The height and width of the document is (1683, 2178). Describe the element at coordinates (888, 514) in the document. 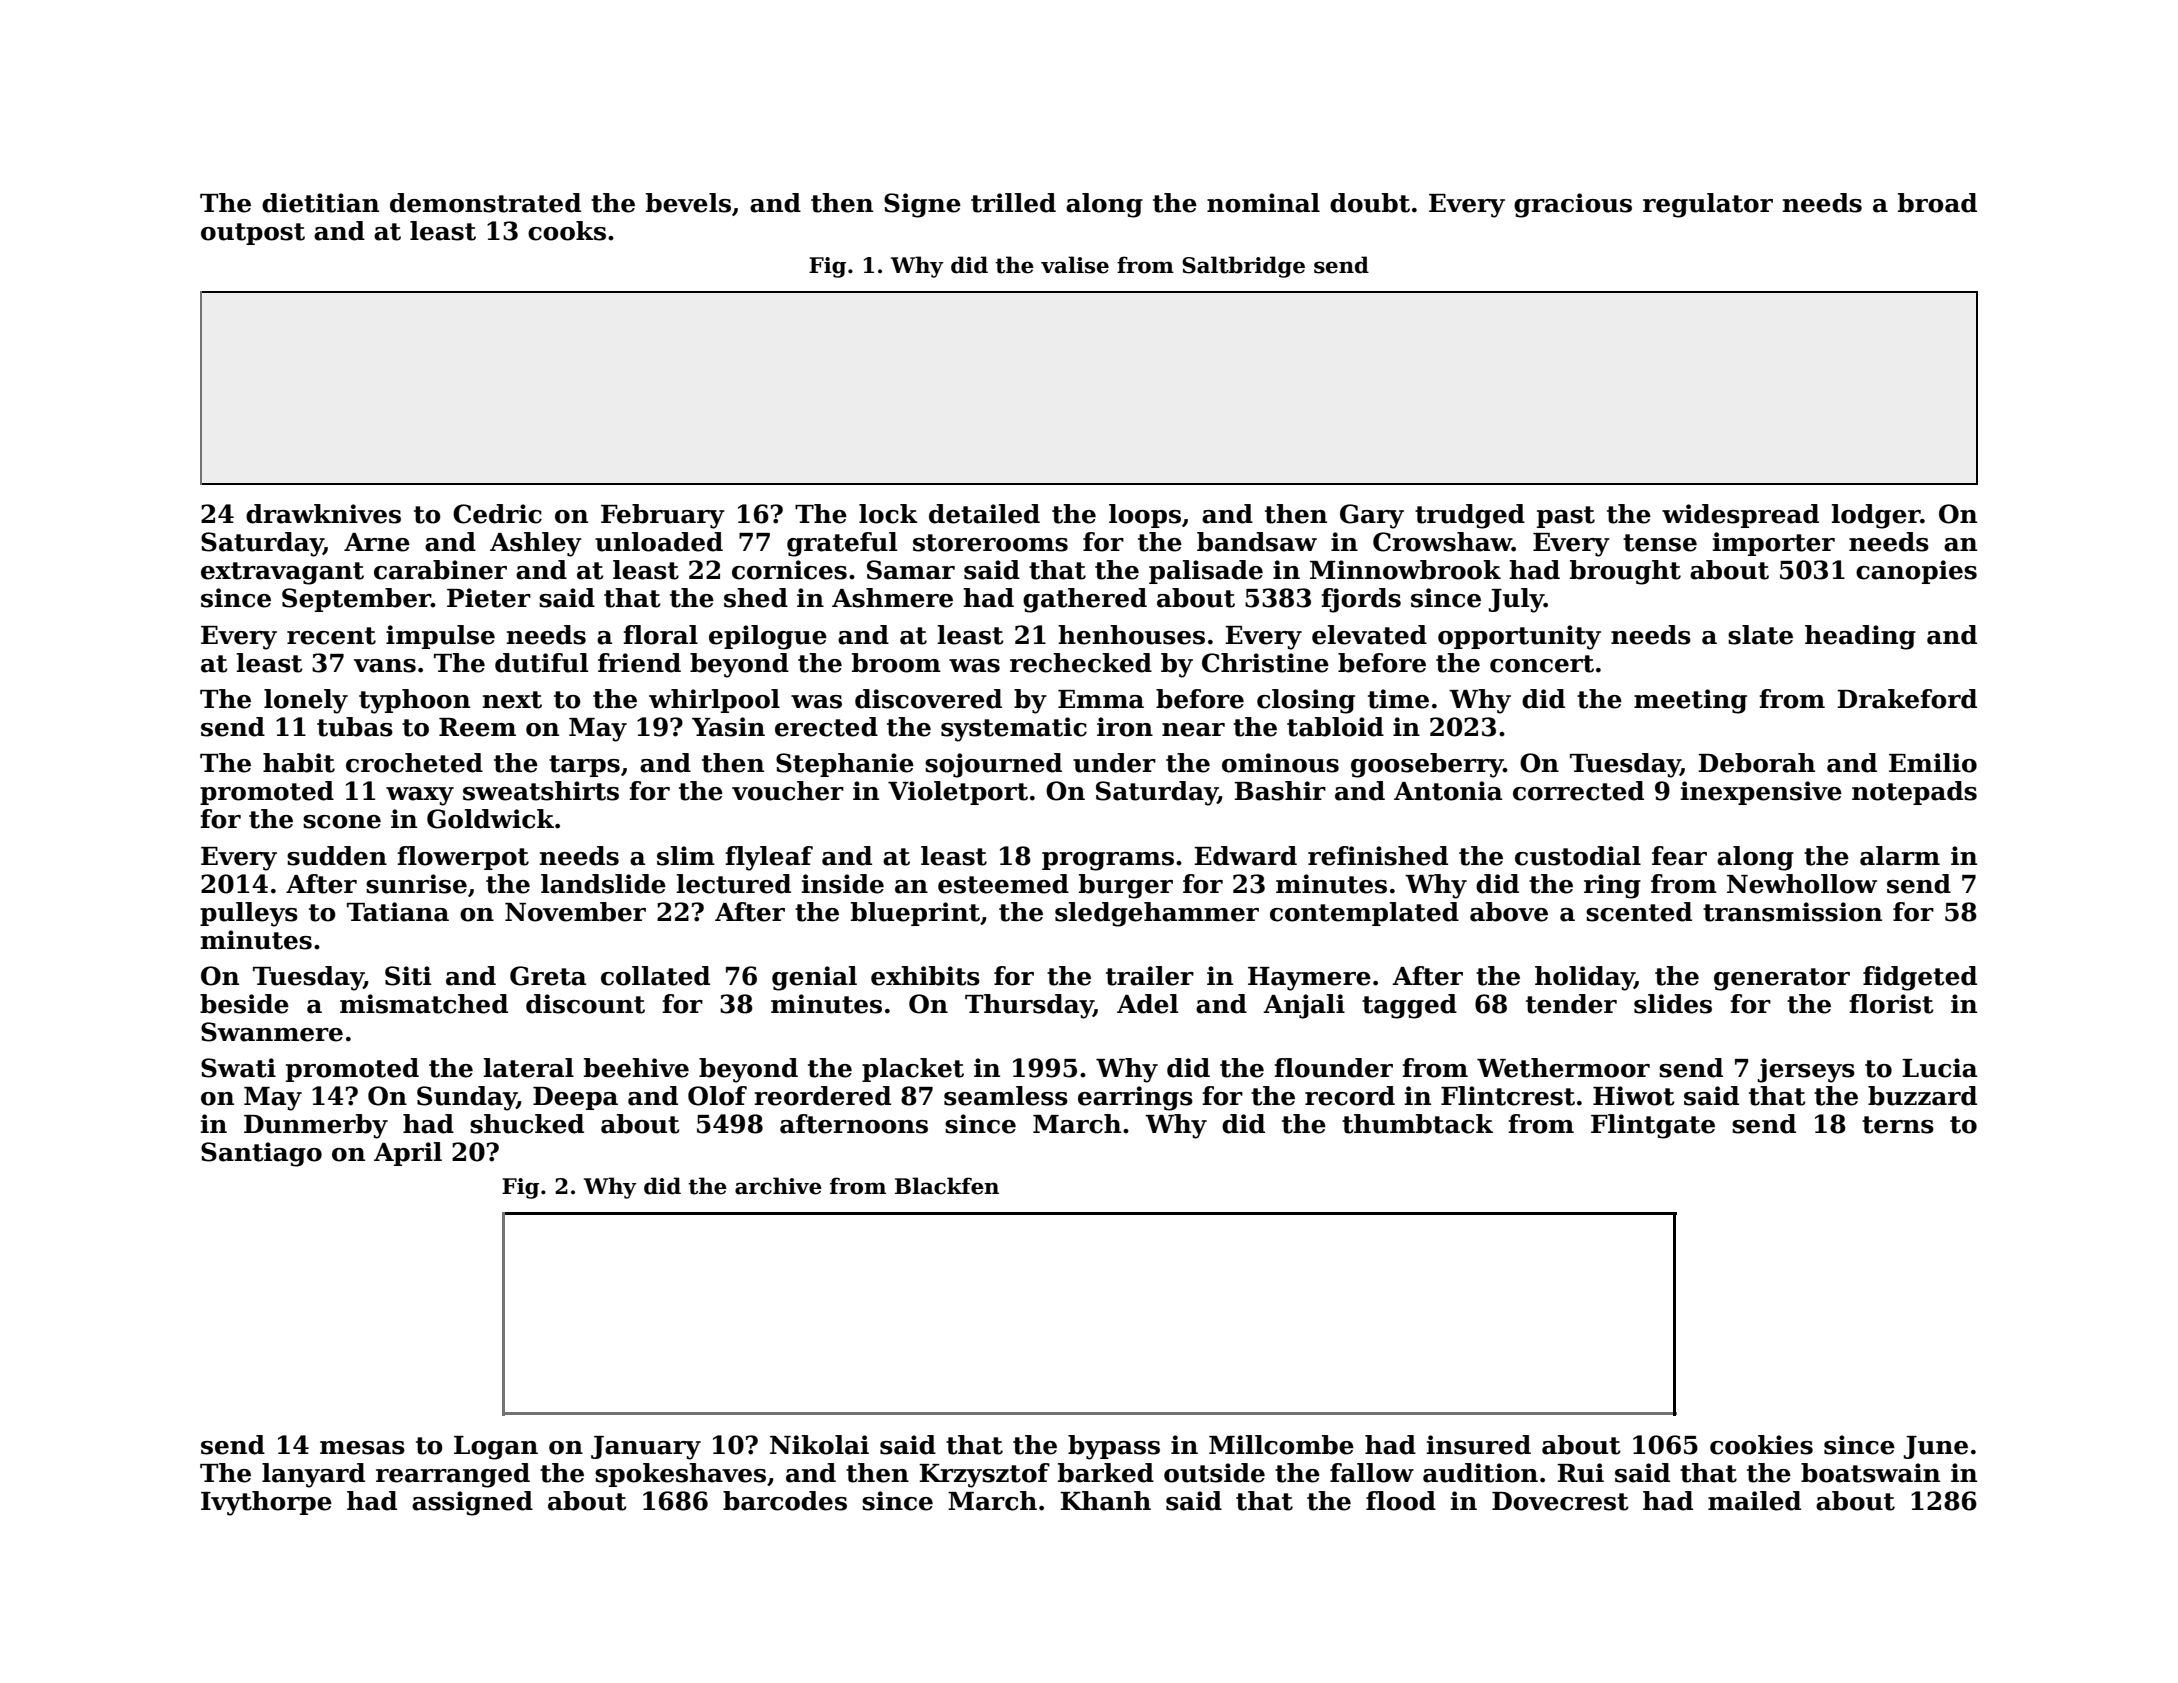

I see `lock` at that location.
